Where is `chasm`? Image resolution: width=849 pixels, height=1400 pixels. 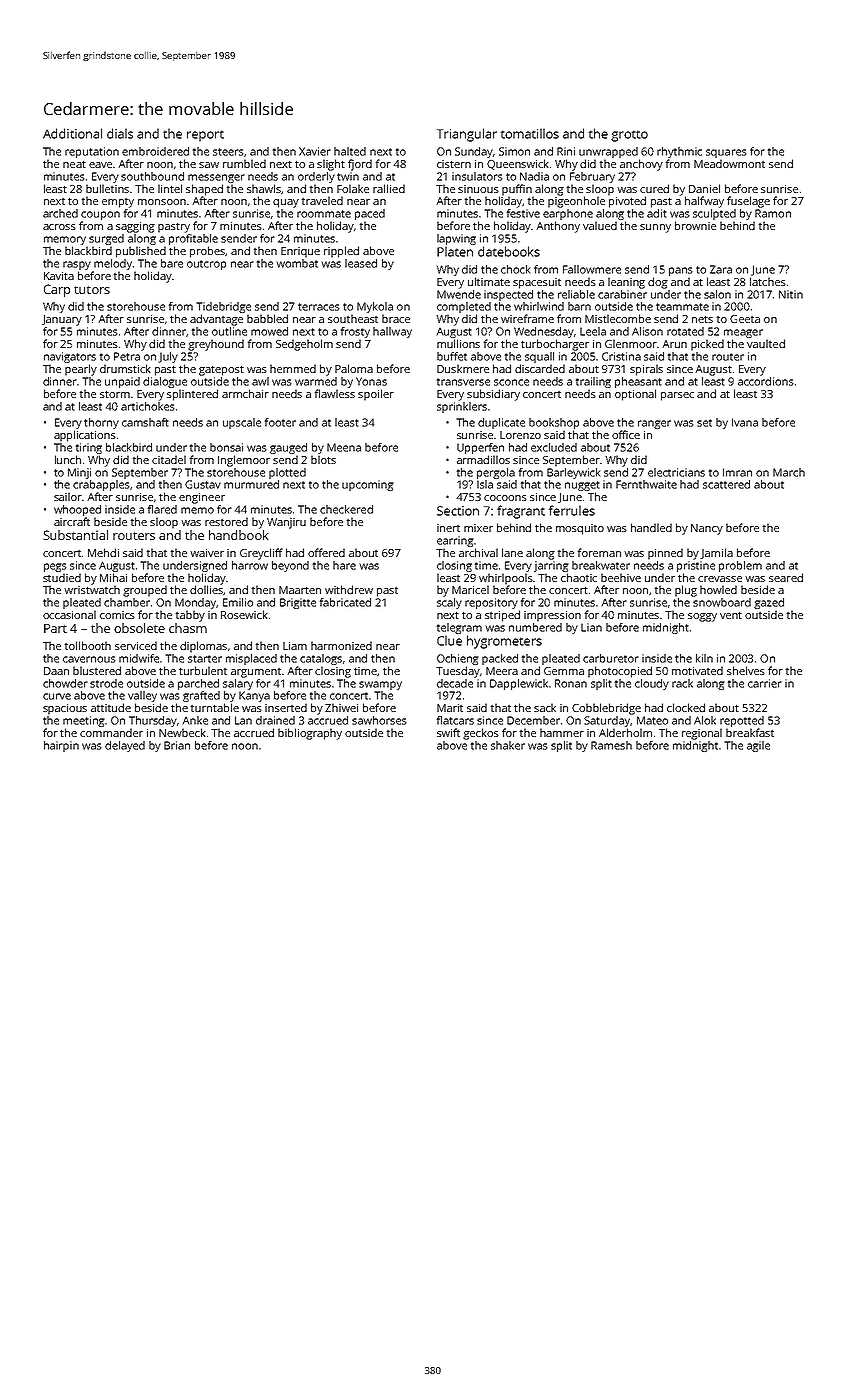 chasm is located at coordinates (188, 628).
